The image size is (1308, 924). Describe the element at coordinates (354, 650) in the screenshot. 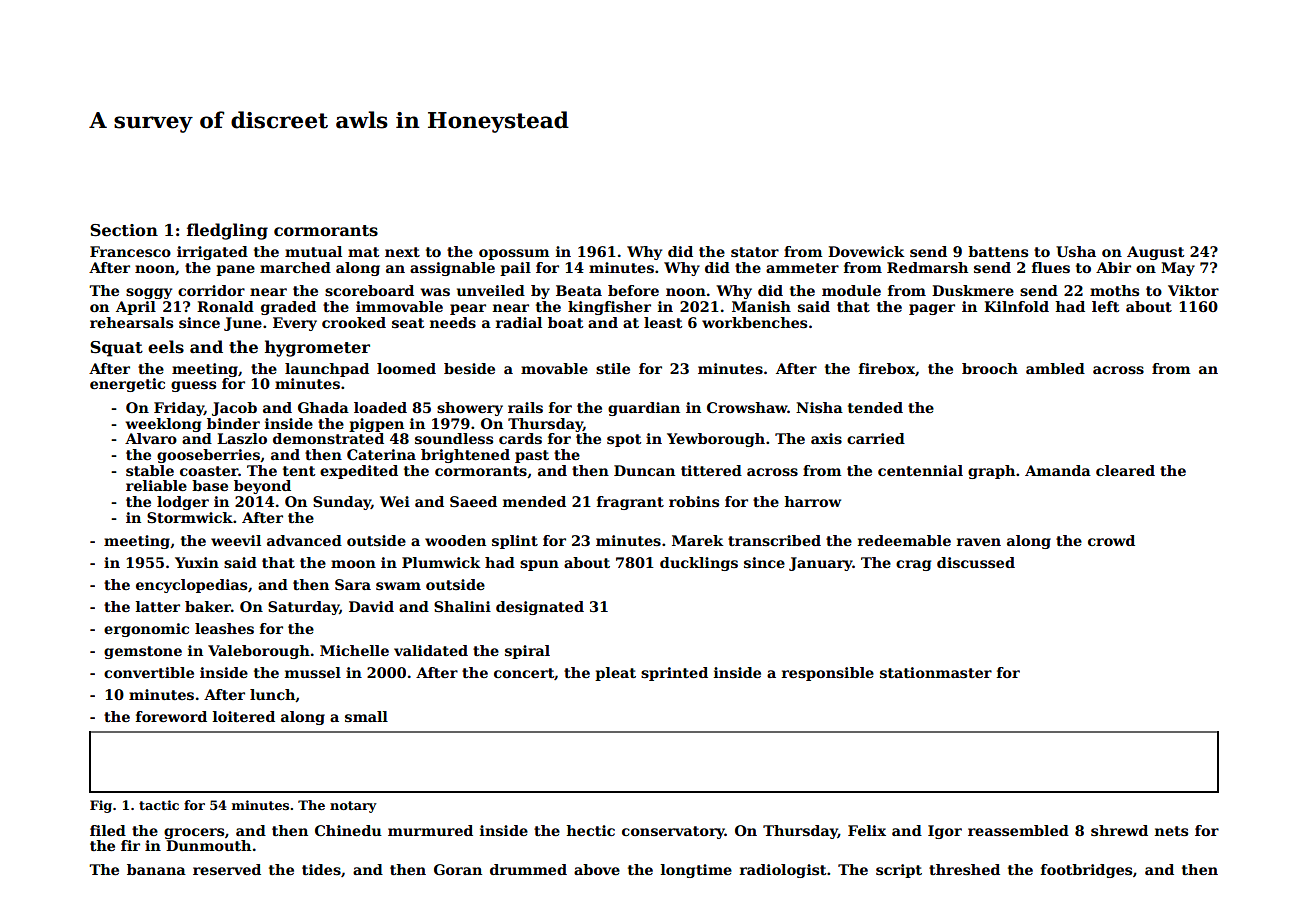

I see `Michelle` at that location.
